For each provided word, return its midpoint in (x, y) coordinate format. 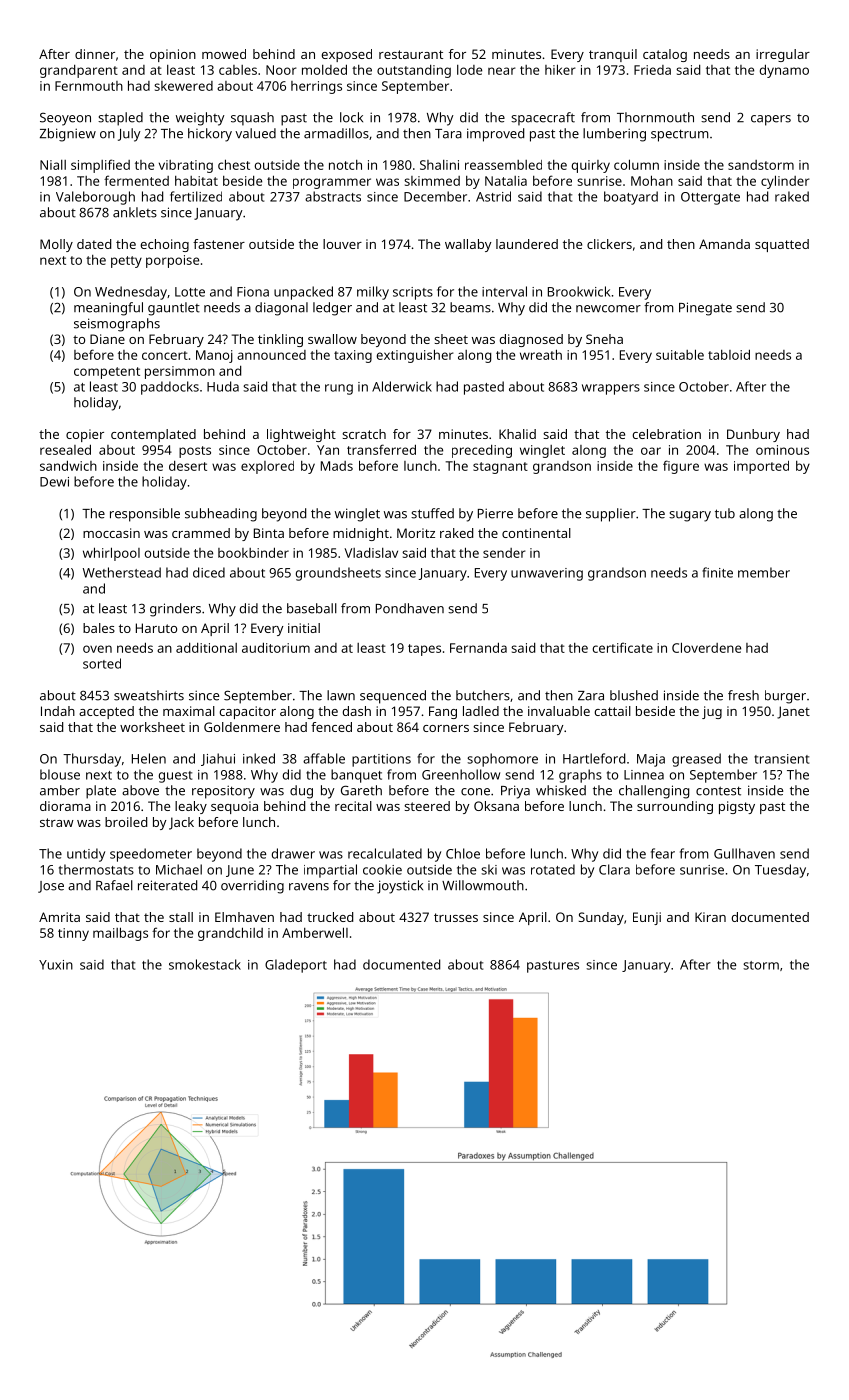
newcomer (608, 309)
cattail (612, 711)
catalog (665, 55)
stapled (120, 119)
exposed (346, 55)
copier (85, 435)
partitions (381, 760)
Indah (58, 711)
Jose (51, 887)
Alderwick (402, 386)
